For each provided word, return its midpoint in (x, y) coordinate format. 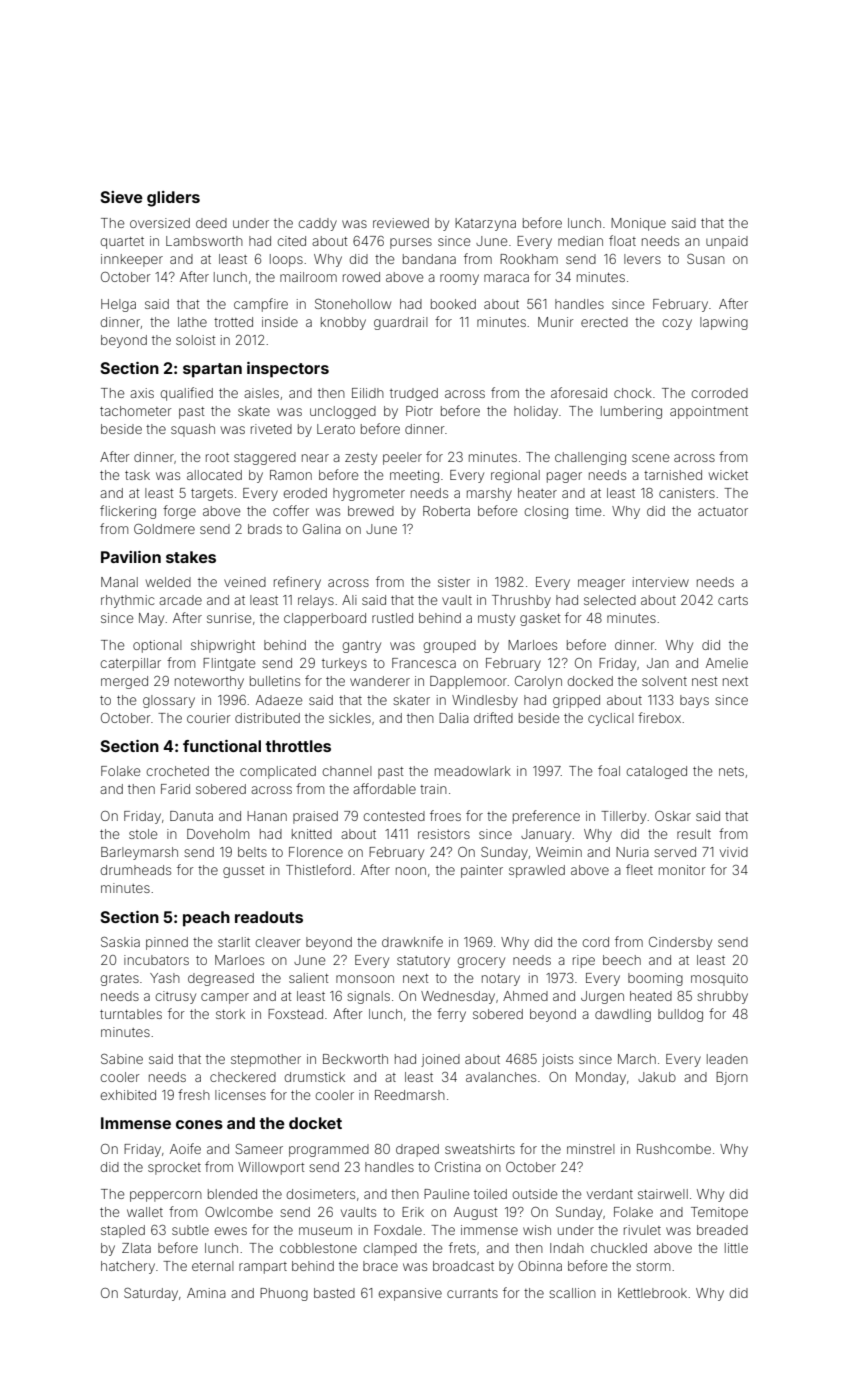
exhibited (128, 1095)
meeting (414, 476)
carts (733, 600)
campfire (261, 305)
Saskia (120, 942)
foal (609, 770)
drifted (493, 717)
